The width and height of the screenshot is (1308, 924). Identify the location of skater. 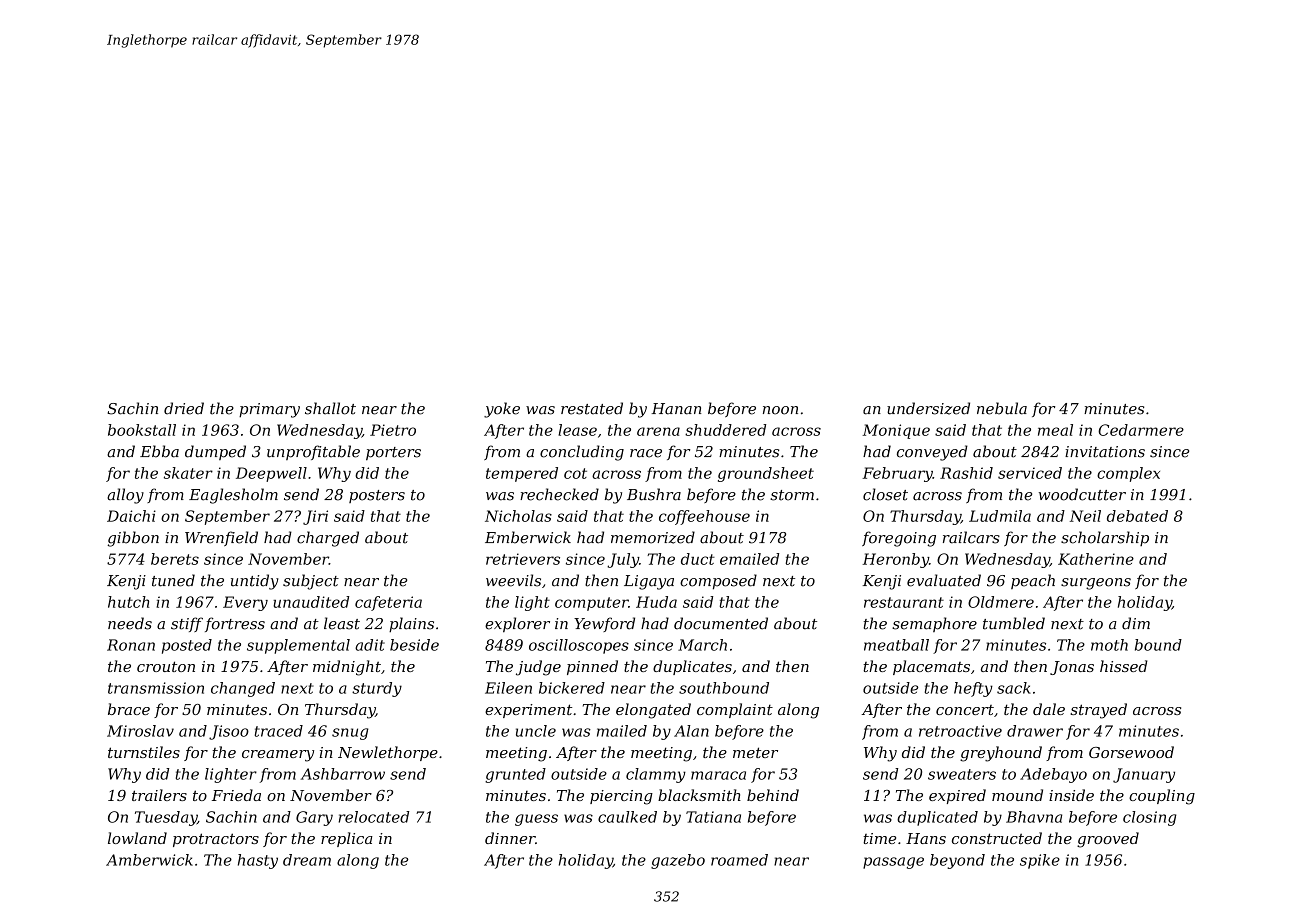
(188, 473).
